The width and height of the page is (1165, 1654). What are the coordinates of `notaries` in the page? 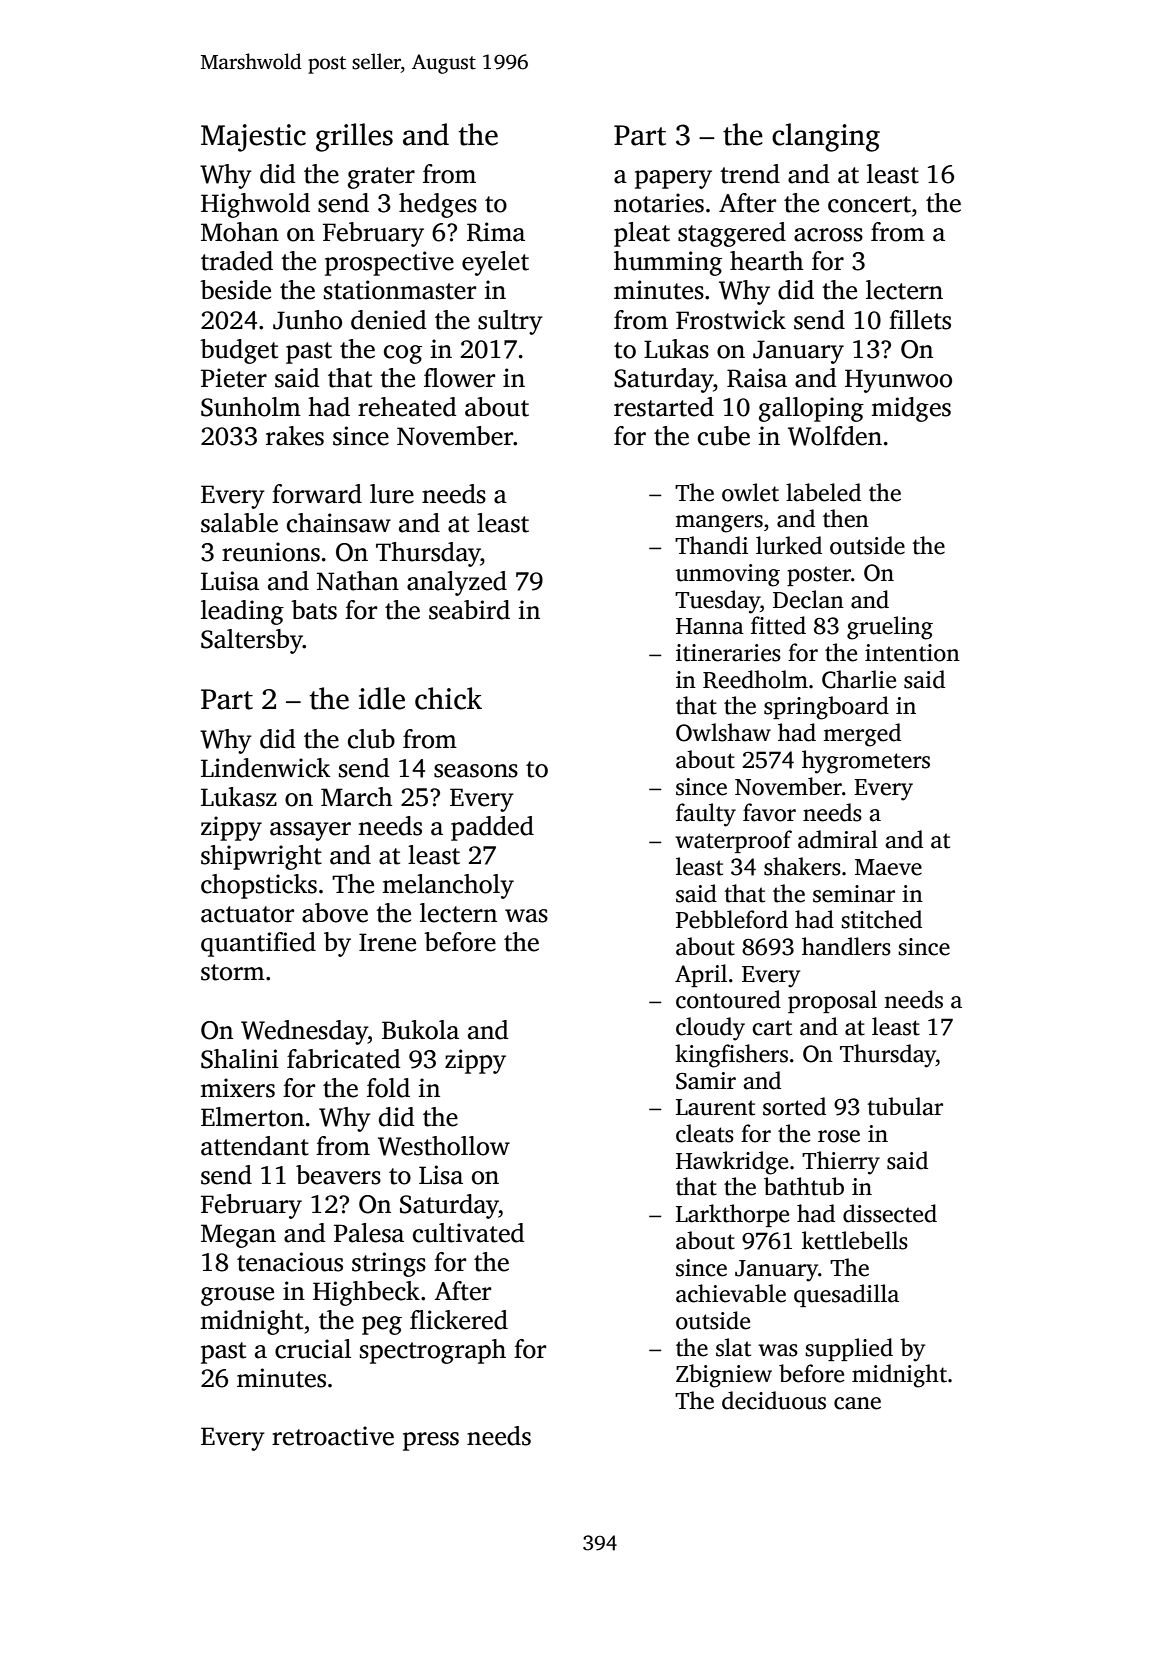 It's located at (659, 203).
